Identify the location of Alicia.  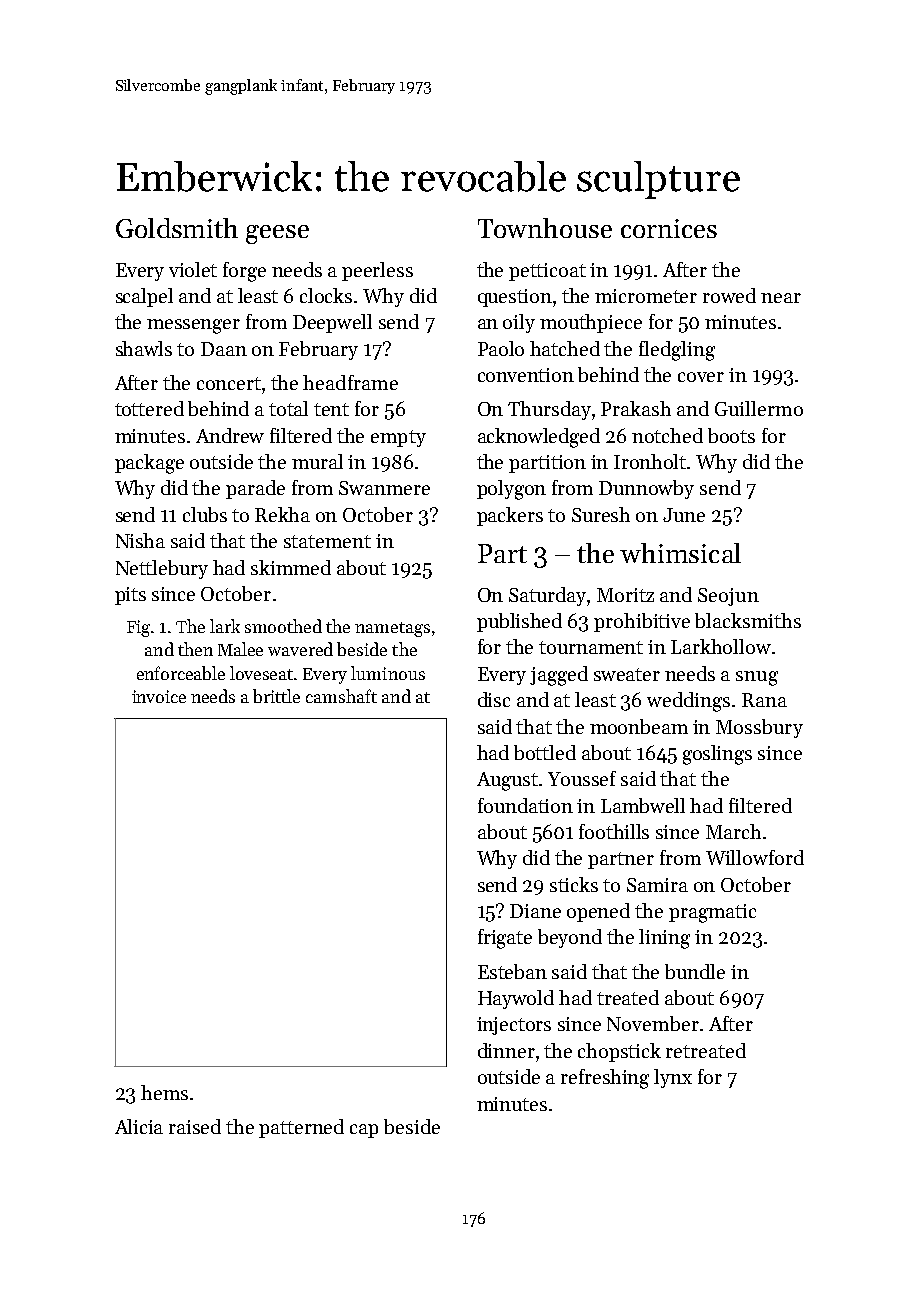
(139, 1126).
